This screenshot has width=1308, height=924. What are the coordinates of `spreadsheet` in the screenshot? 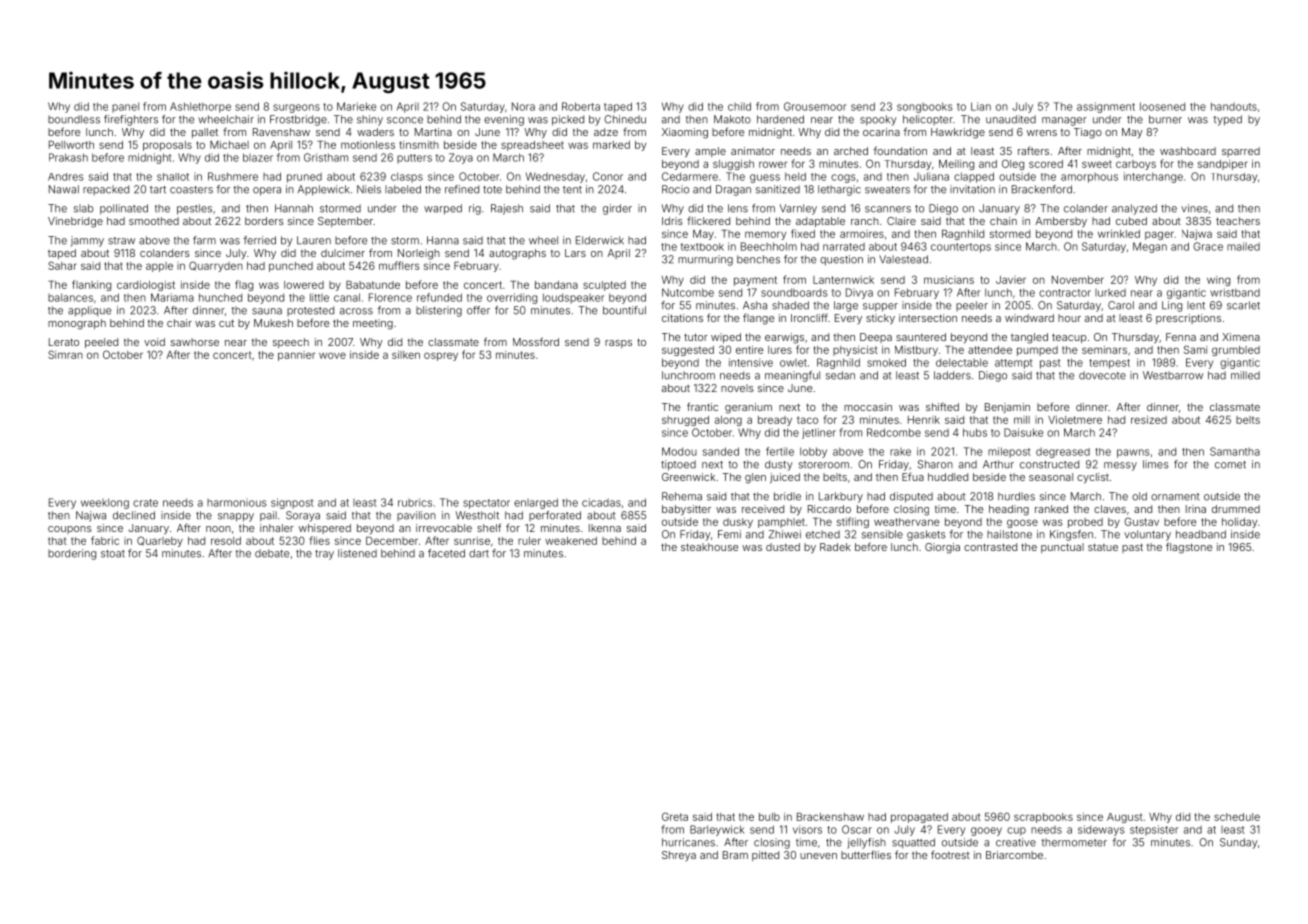 It's located at (532, 146).
